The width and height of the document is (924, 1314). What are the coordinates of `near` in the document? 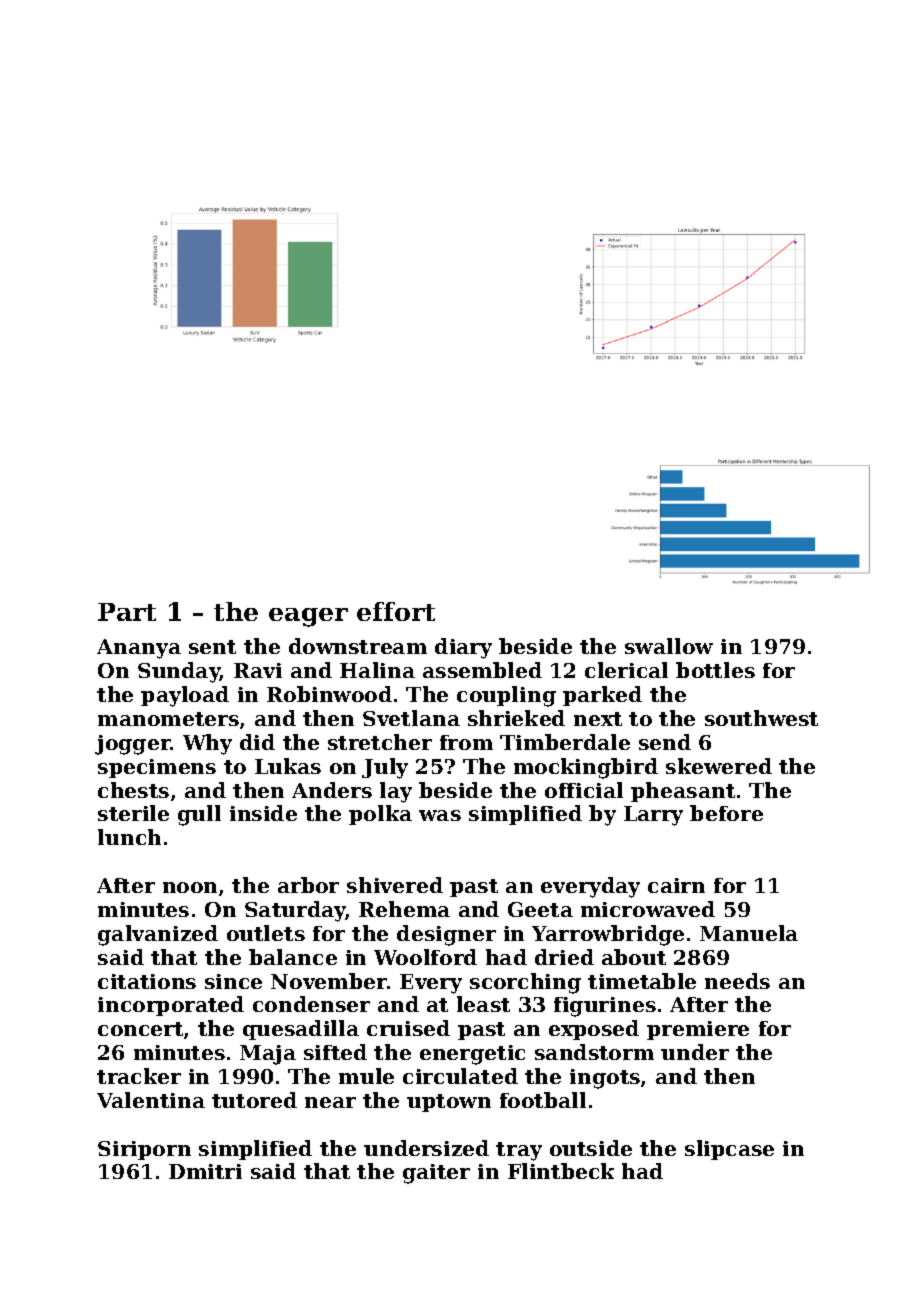 It's located at (330, 1102).
